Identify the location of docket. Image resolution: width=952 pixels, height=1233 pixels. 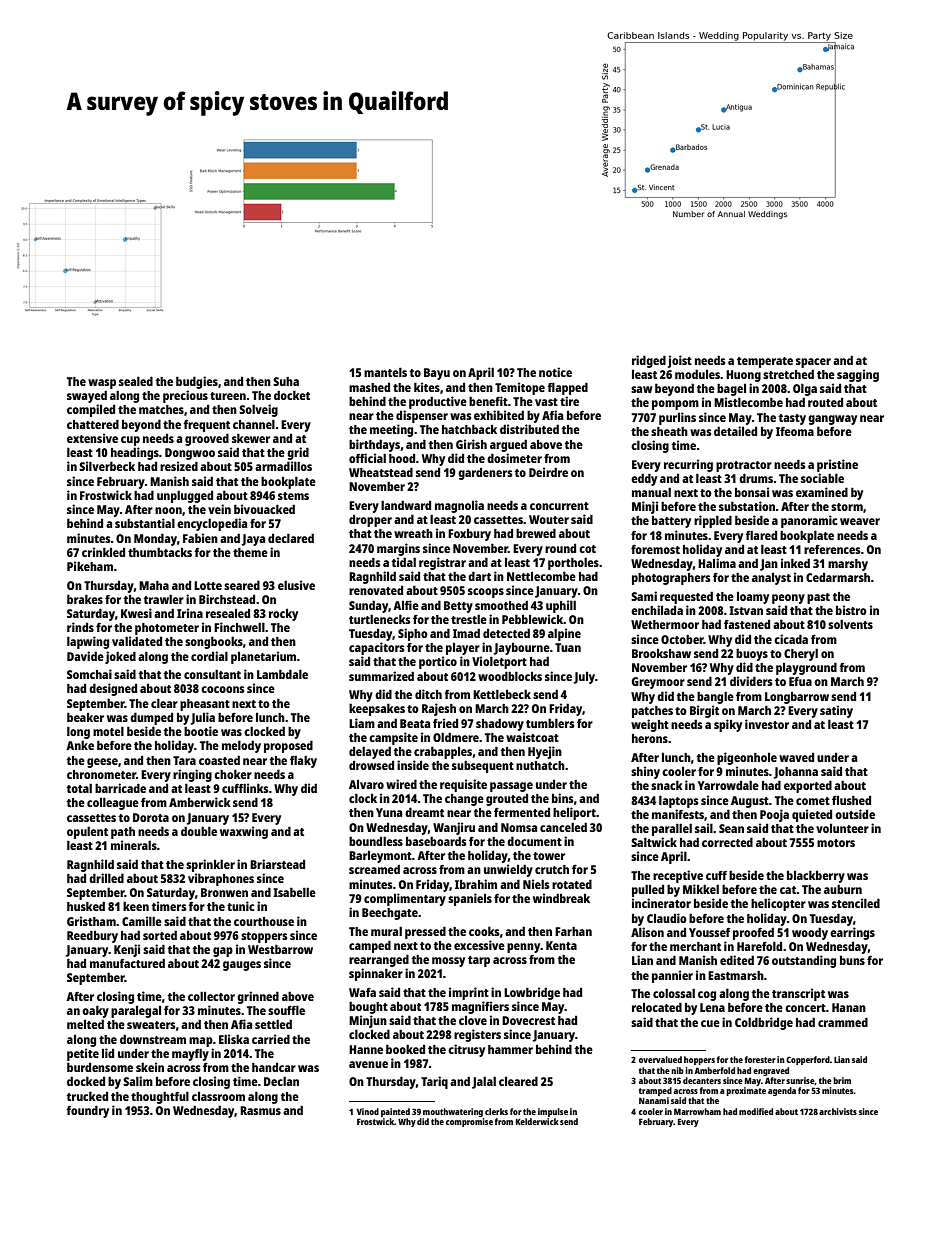
(292, 395).
